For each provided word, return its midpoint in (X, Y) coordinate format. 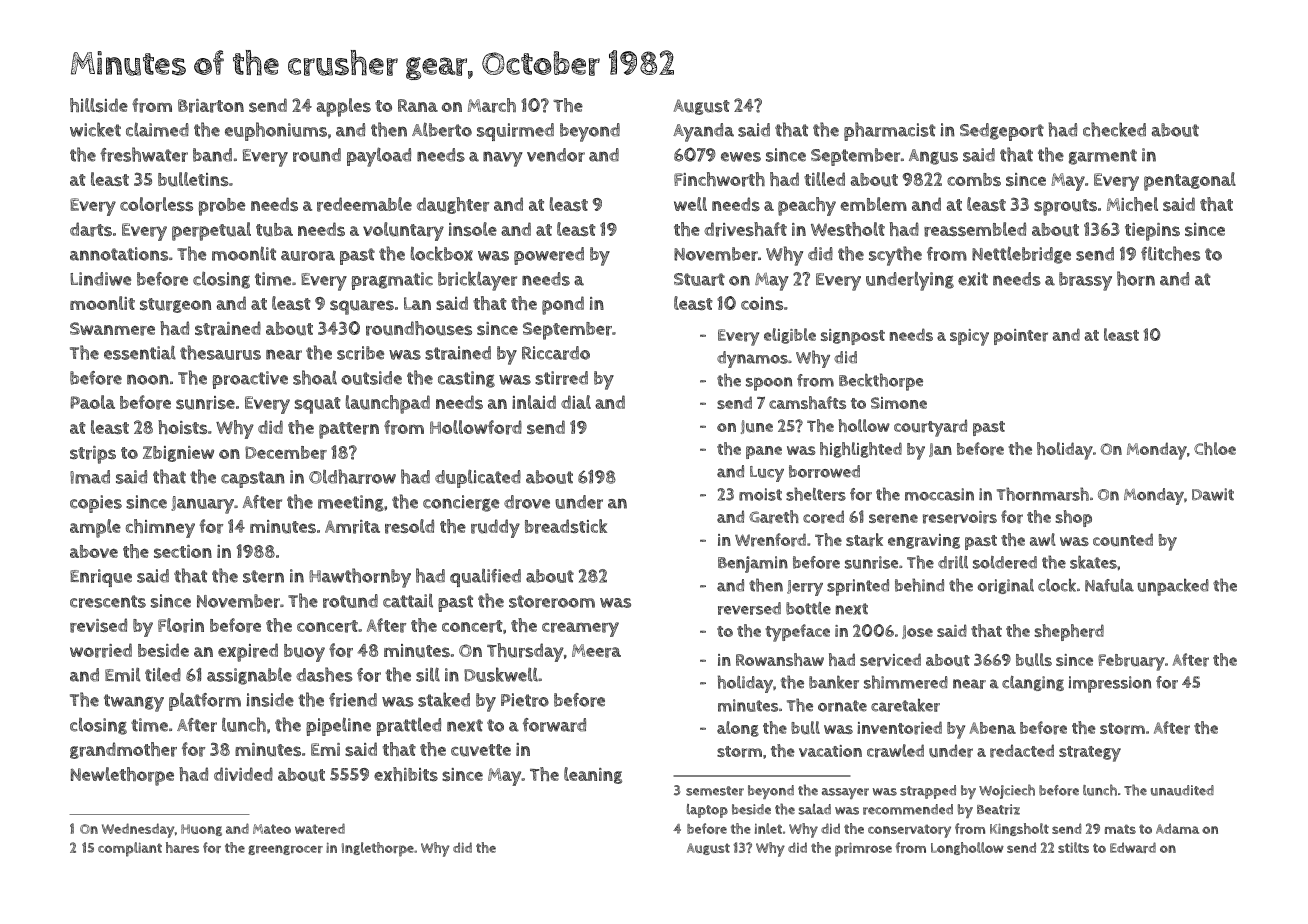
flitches (1170, 253)
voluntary (403, 231)
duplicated (478, 478)
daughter (453, 205)
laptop (707, 811)
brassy (1085, 281)
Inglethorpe (378, 849)
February (1132, 662)
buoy (304, 653)
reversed (749, 608)
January (202, 505)
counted (1123, 540)
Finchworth (719, 179)
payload (379, 157)
